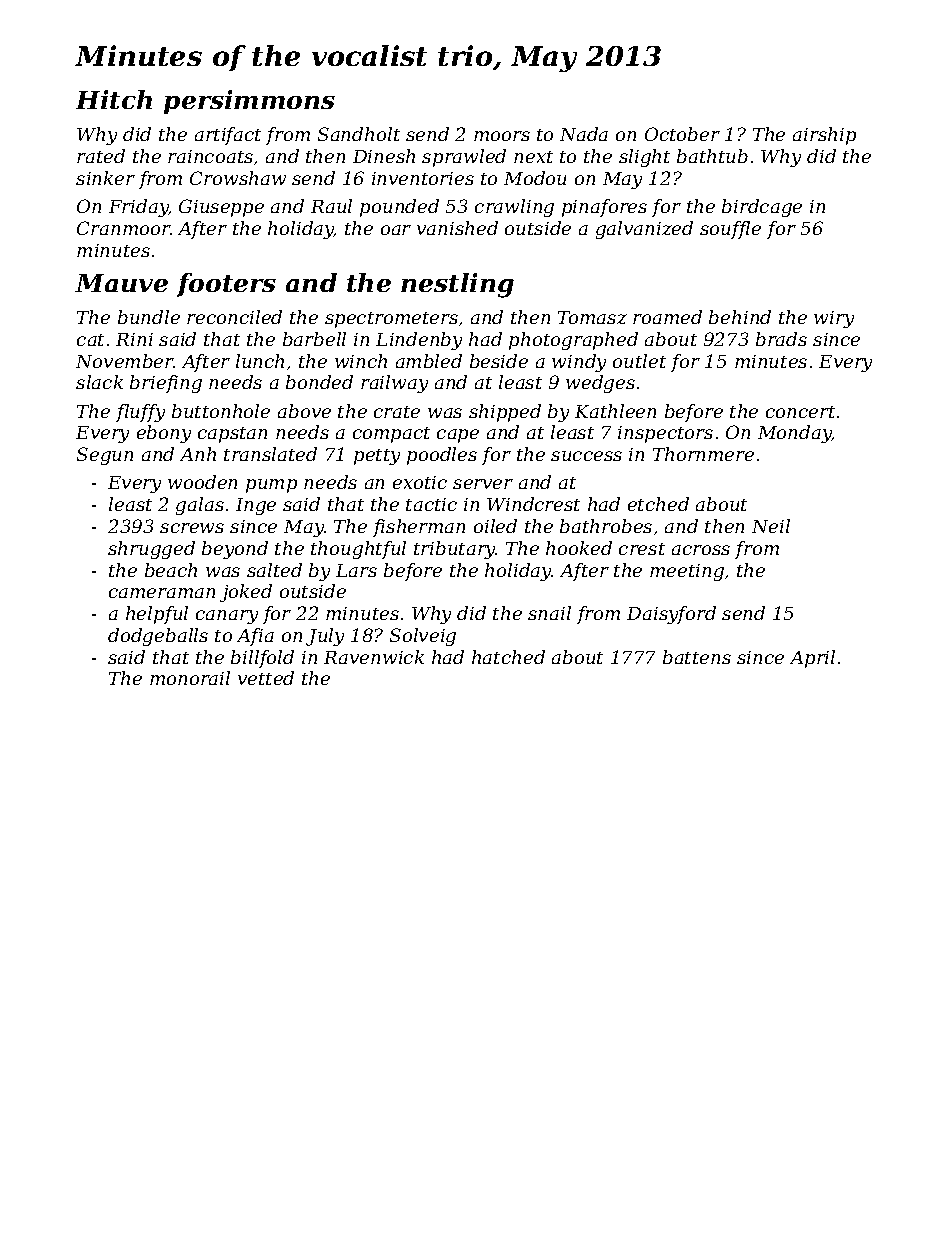  Describe the element at coordinates (812, 659) in the screenshot. I see `April` at that location.
